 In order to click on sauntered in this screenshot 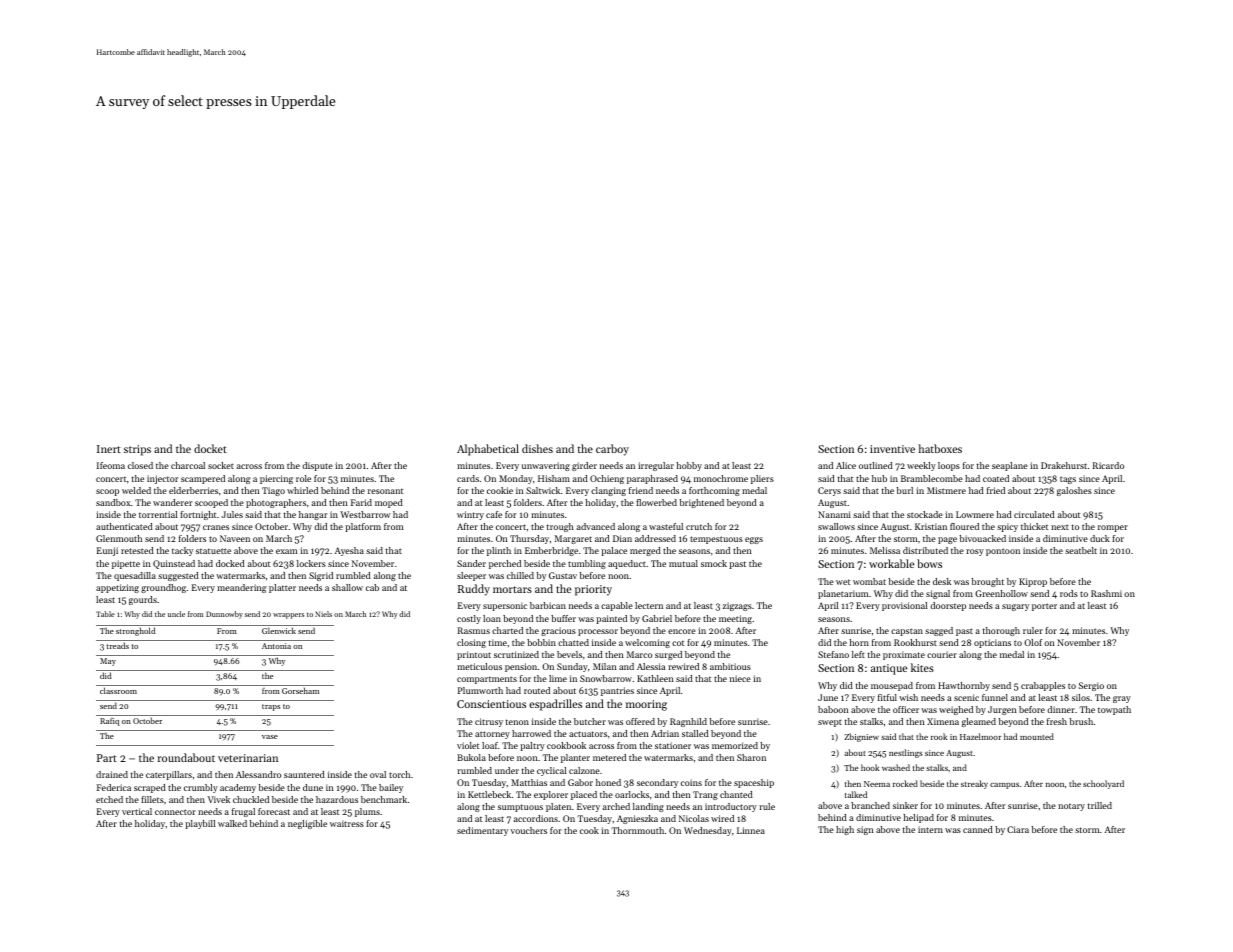, I will do `click(304, 774)`.
